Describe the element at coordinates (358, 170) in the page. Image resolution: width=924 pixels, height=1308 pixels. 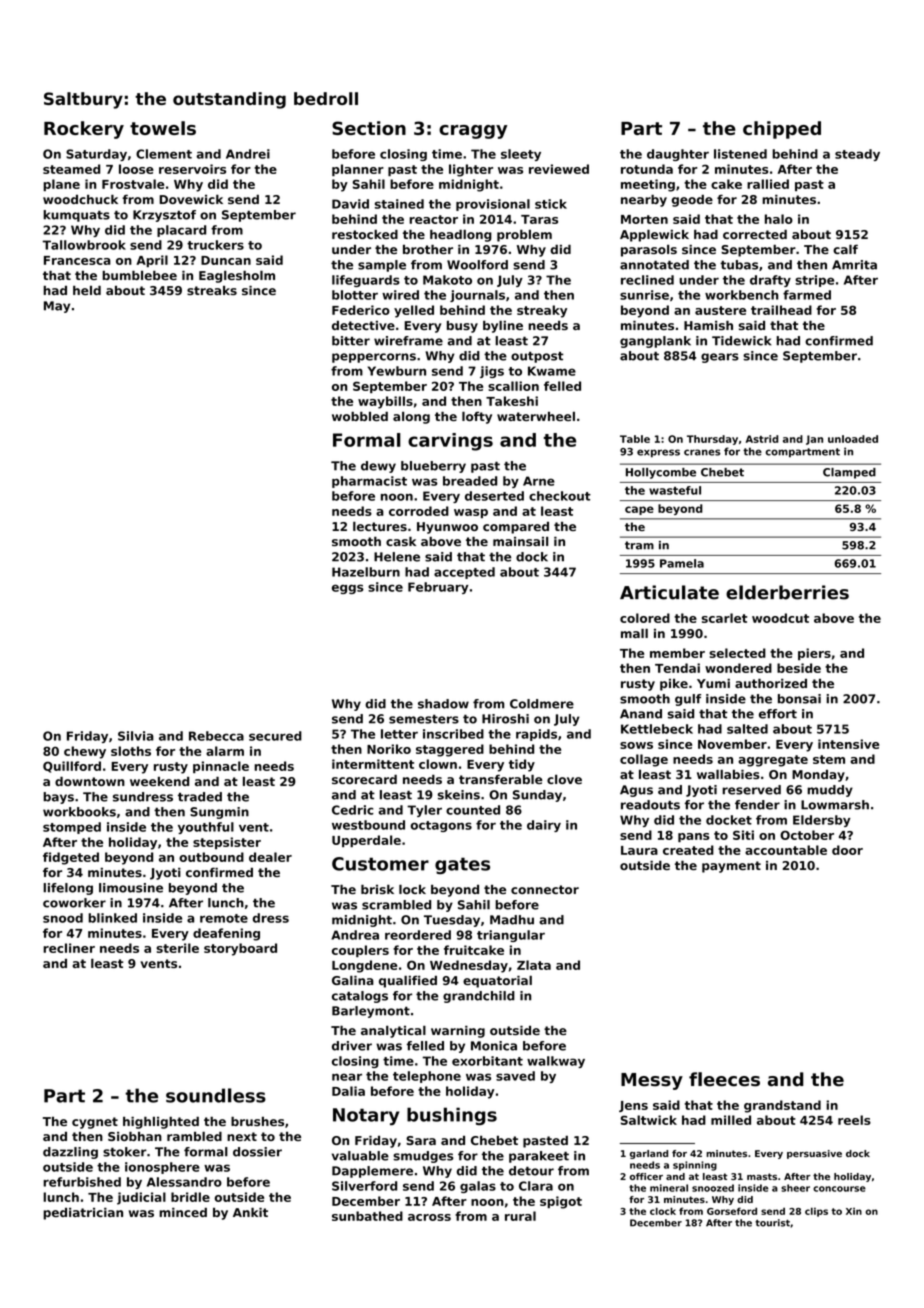
I see `planner` at that location.
